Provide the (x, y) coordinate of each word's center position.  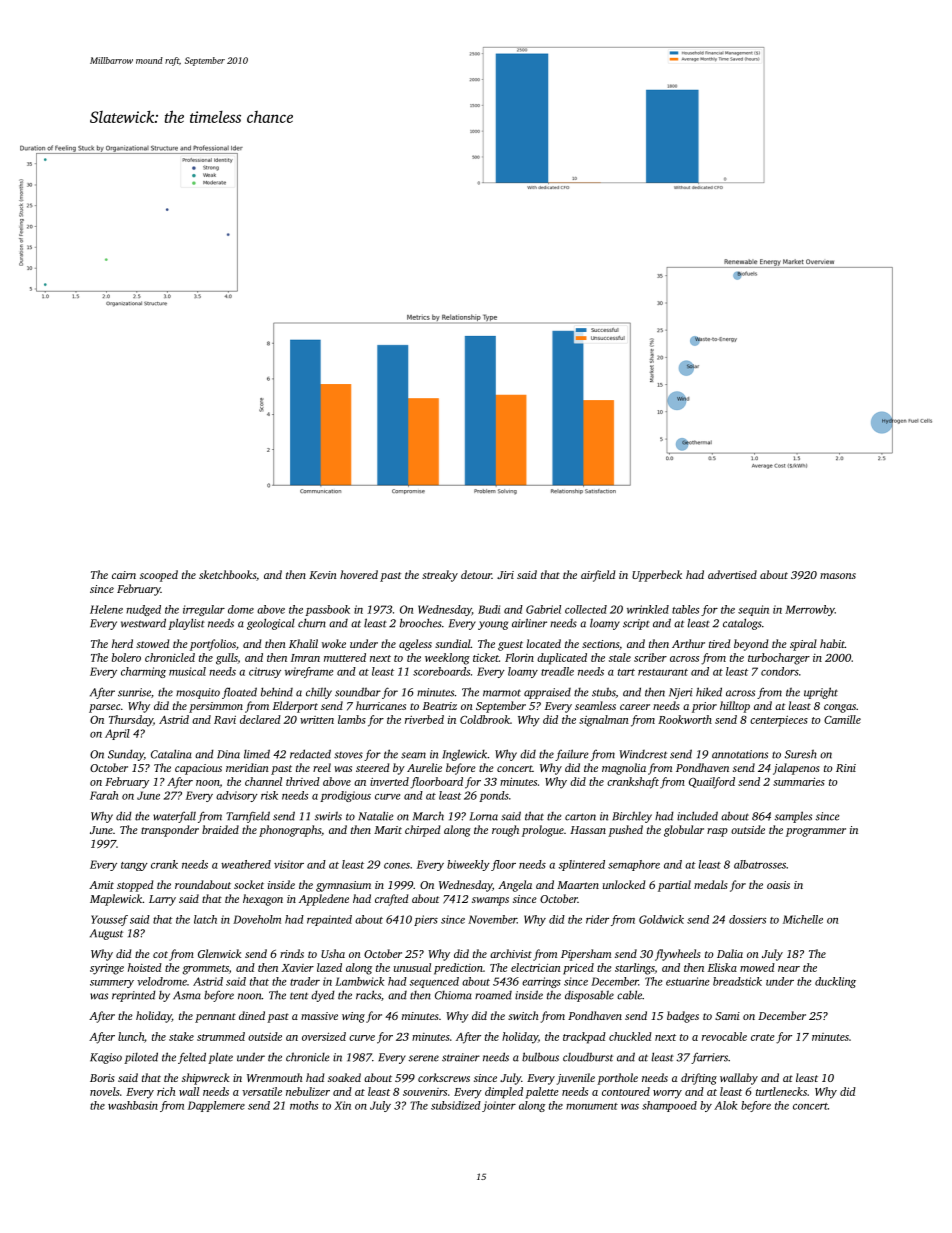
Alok (725, 1105)
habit (832, 643)
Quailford (712, 783)
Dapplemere (216, 1106)
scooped (159, 576)
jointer (499, 1106)
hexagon (263, 900)
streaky (440, 576)
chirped (422, 831)
